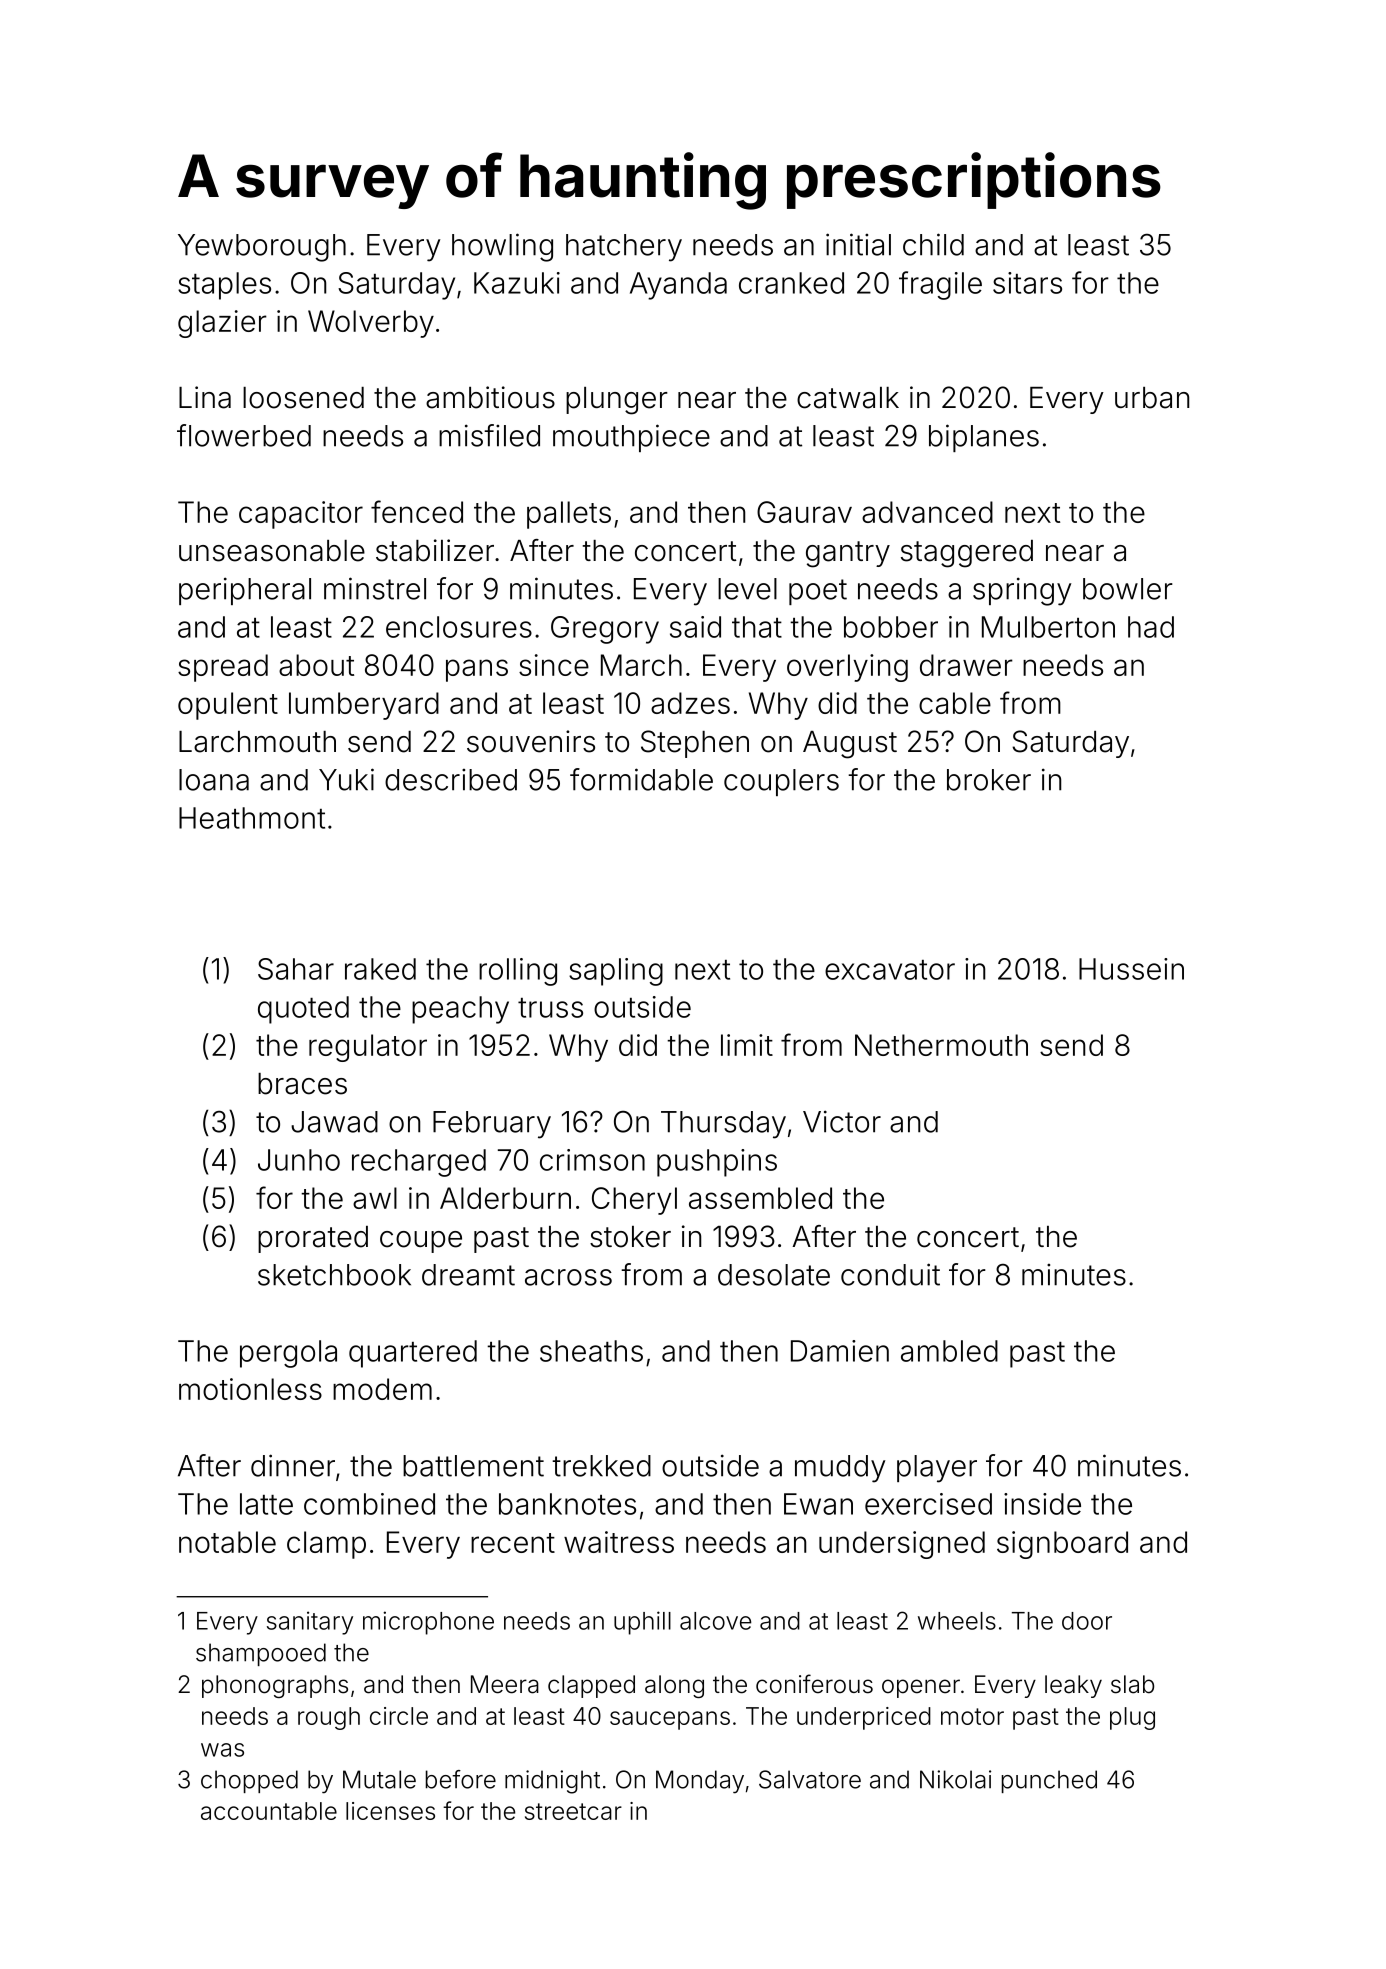  What do you see at coordinates (275, 1686) in the screenshot?
I see `phonographs` at bounding box center [275, 1686].
